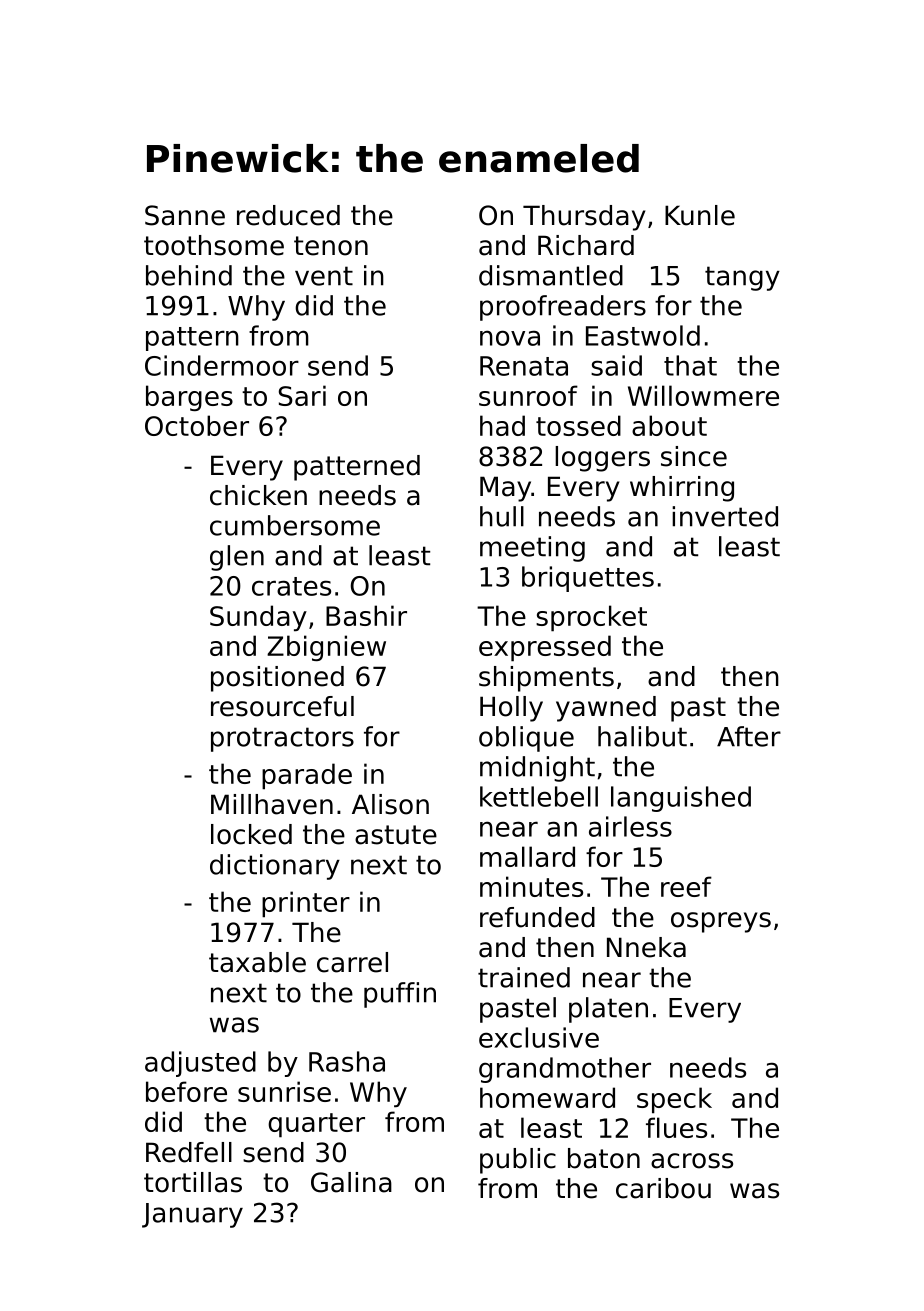 Image resolution: width=924 pixels, height=1311 pixels. What do you see at coordinates (749, 736) in the page?
I see `After` at bounding box center [749, 736].
